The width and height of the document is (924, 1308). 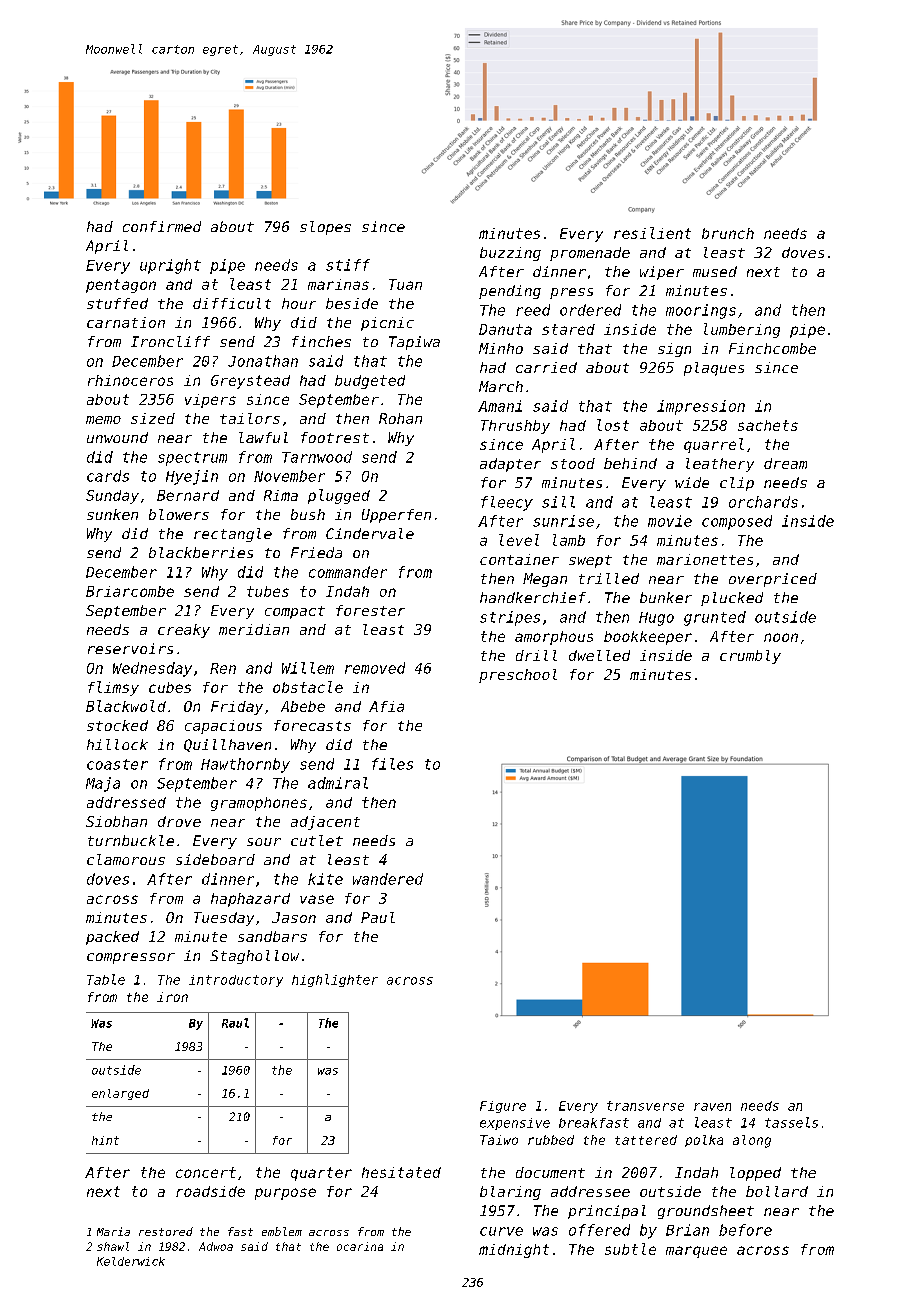 I want to click on Blackwold, so click(x=126, y=706).
